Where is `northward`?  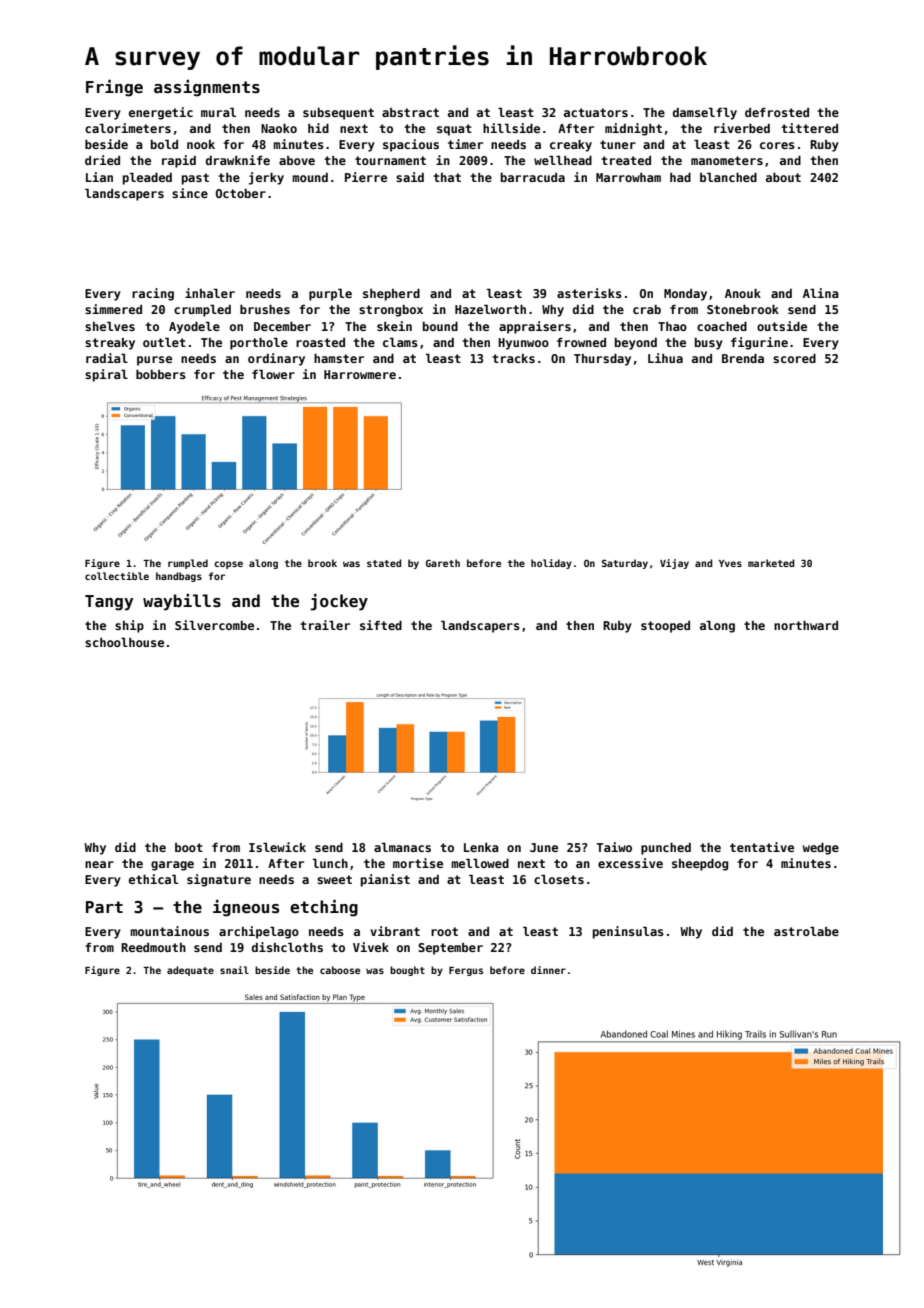
northward is located at coordinates (806, 625).
